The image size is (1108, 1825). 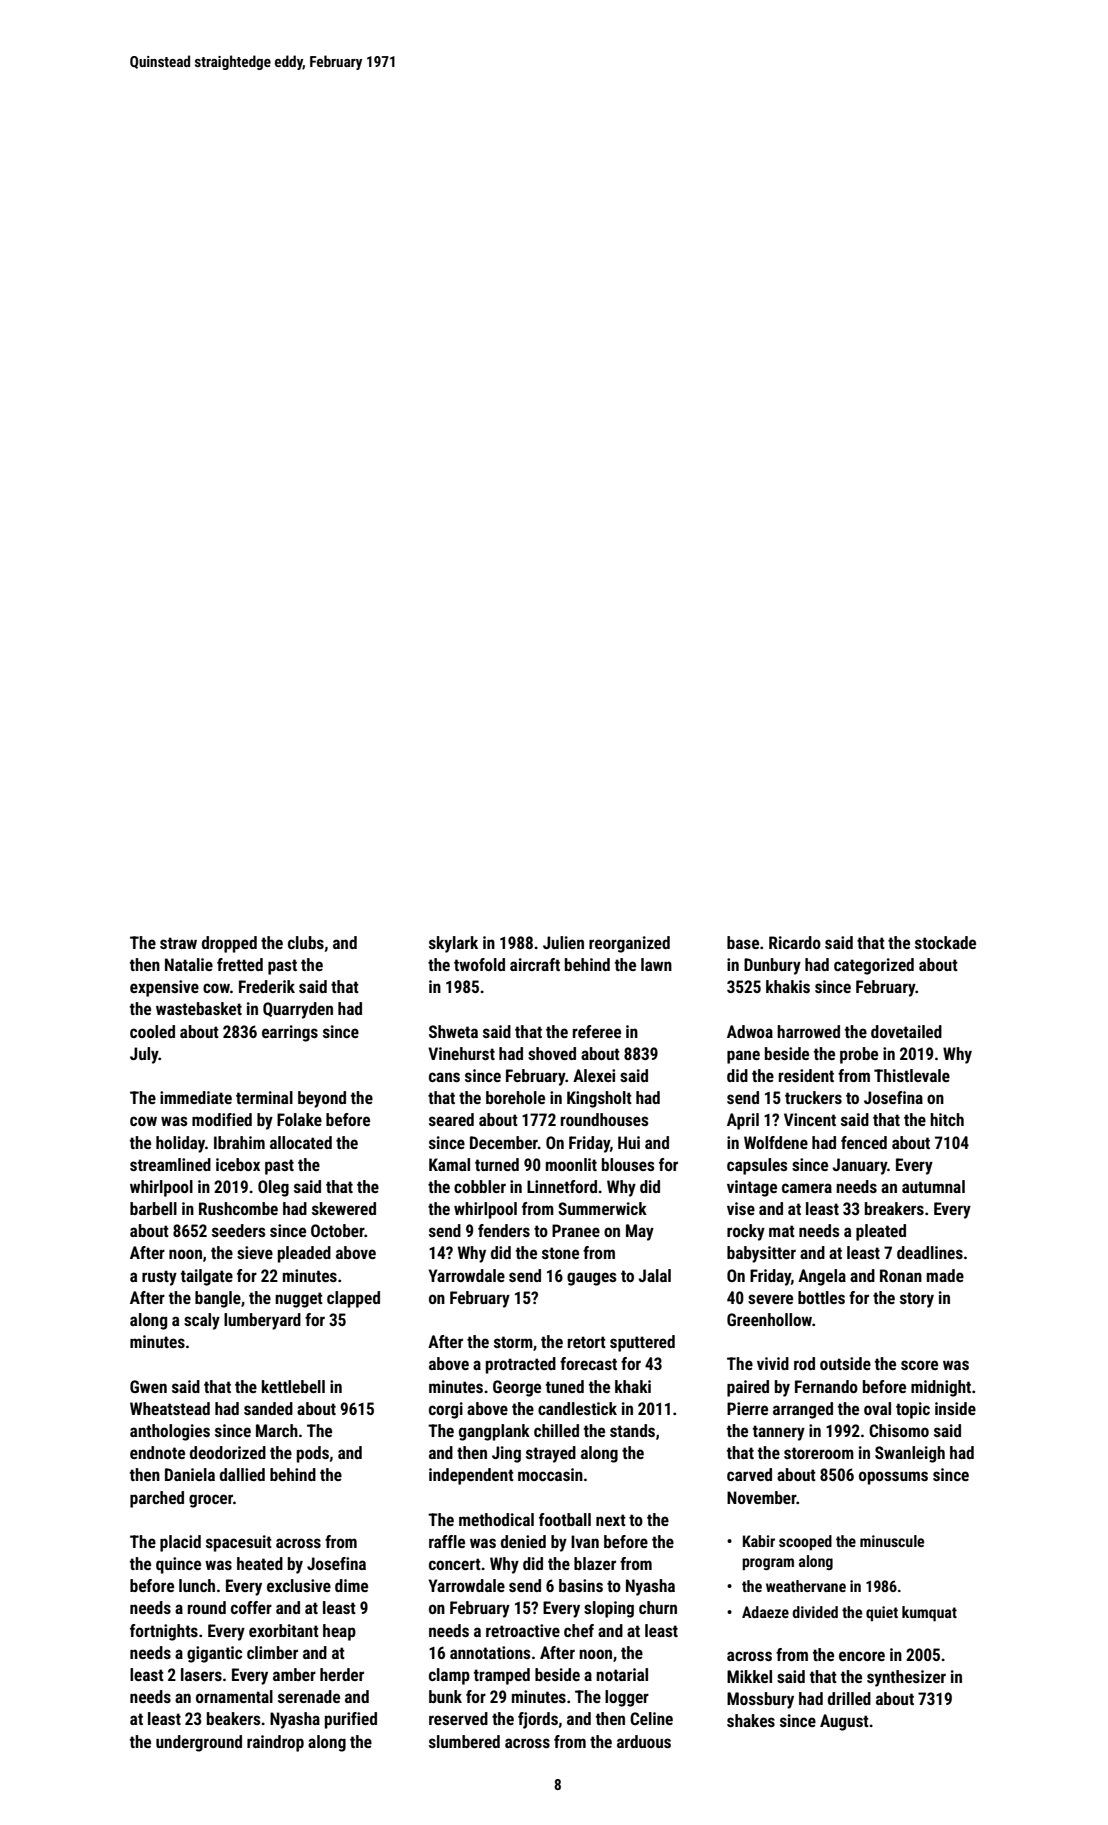 What do you see at coordinates (275, 1743) in the screenshot?
I see `raindrop` at bounding box center [275, 1743].
